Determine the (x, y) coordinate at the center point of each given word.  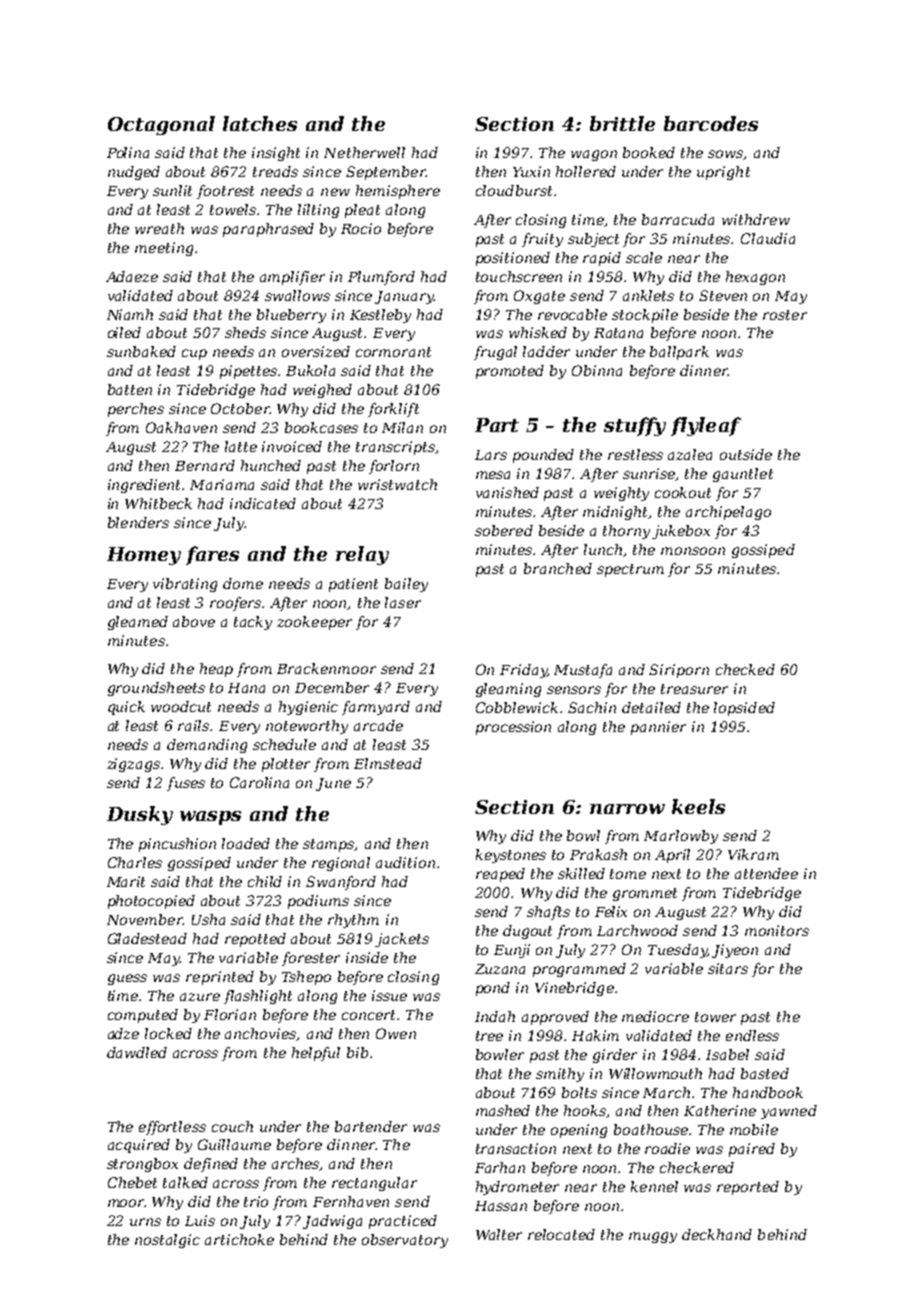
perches (136, 410)
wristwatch (397, 484)
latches (260, 123)
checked (745, 669)
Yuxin (531, 171)
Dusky (140, 815)
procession (513, 728)
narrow (627, 809)
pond (493, 989)
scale (644, 257)
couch (232, 1126)
